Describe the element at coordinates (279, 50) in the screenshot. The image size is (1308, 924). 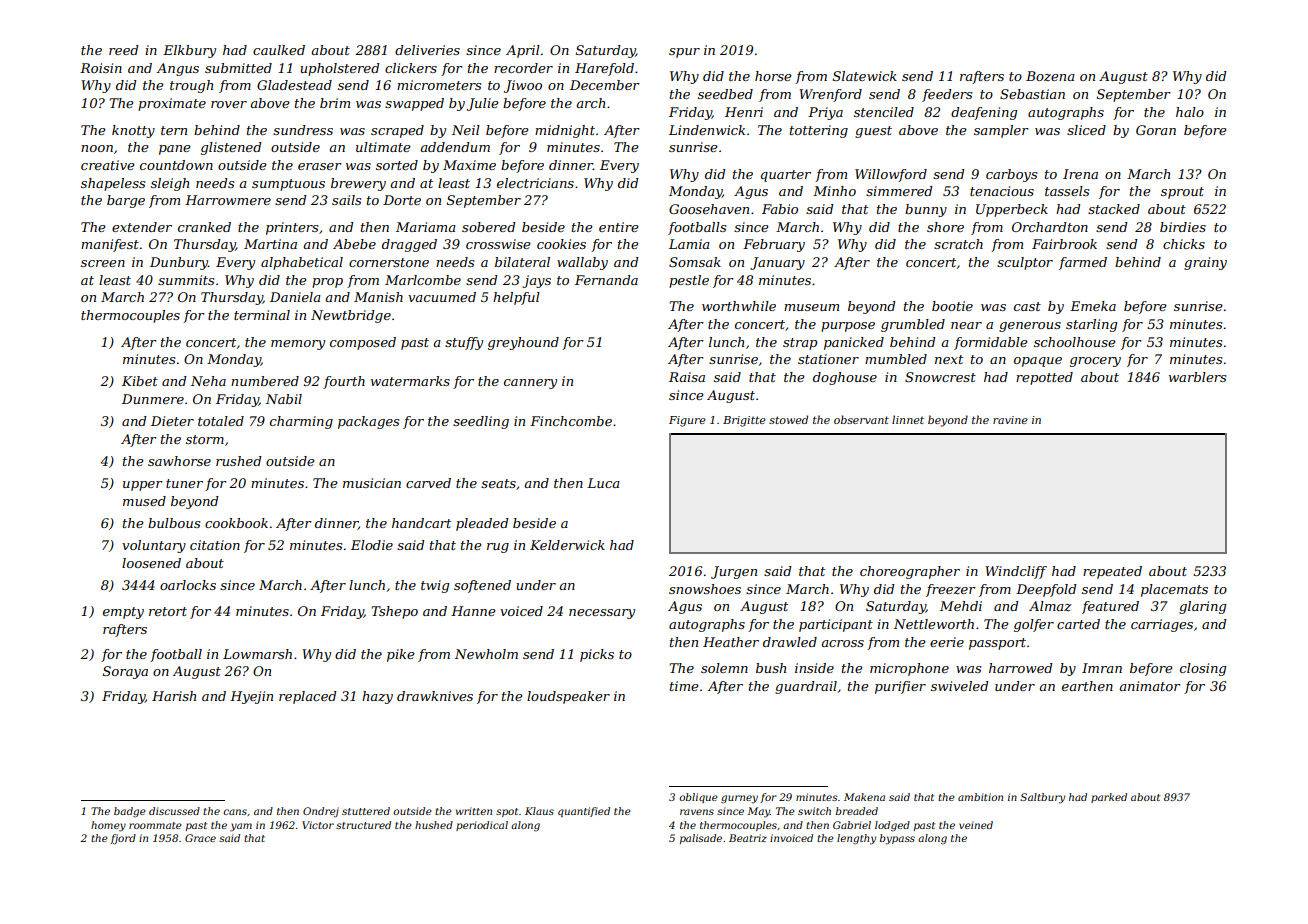
I see `caulked` at that location.
